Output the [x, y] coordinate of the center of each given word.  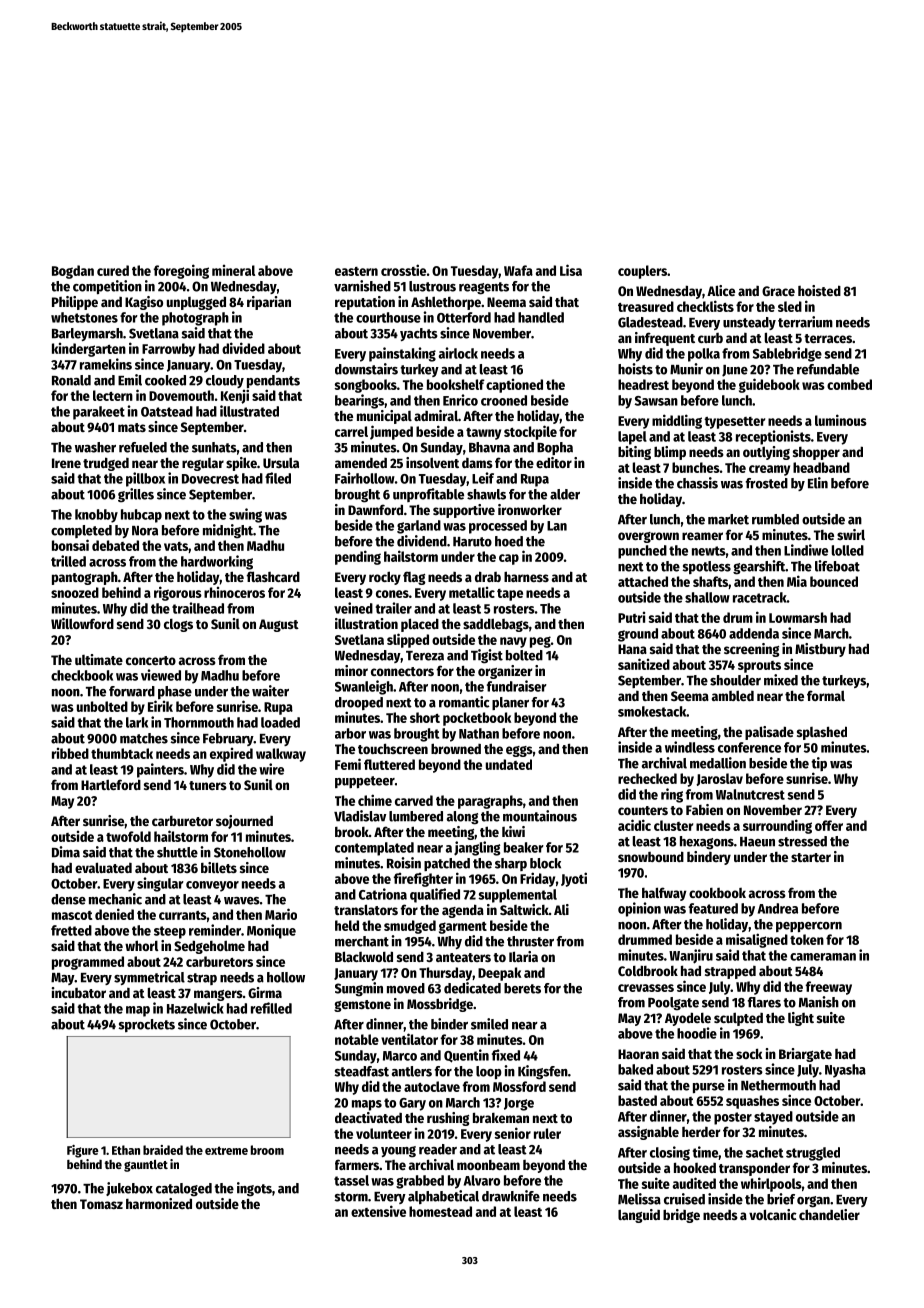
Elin [818, 483]
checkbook [82, 675]
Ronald [71, 380]
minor [351, 670]
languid [639, 1216]
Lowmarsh [798, 617]
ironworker [530, 509]
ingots [254, 1189]
